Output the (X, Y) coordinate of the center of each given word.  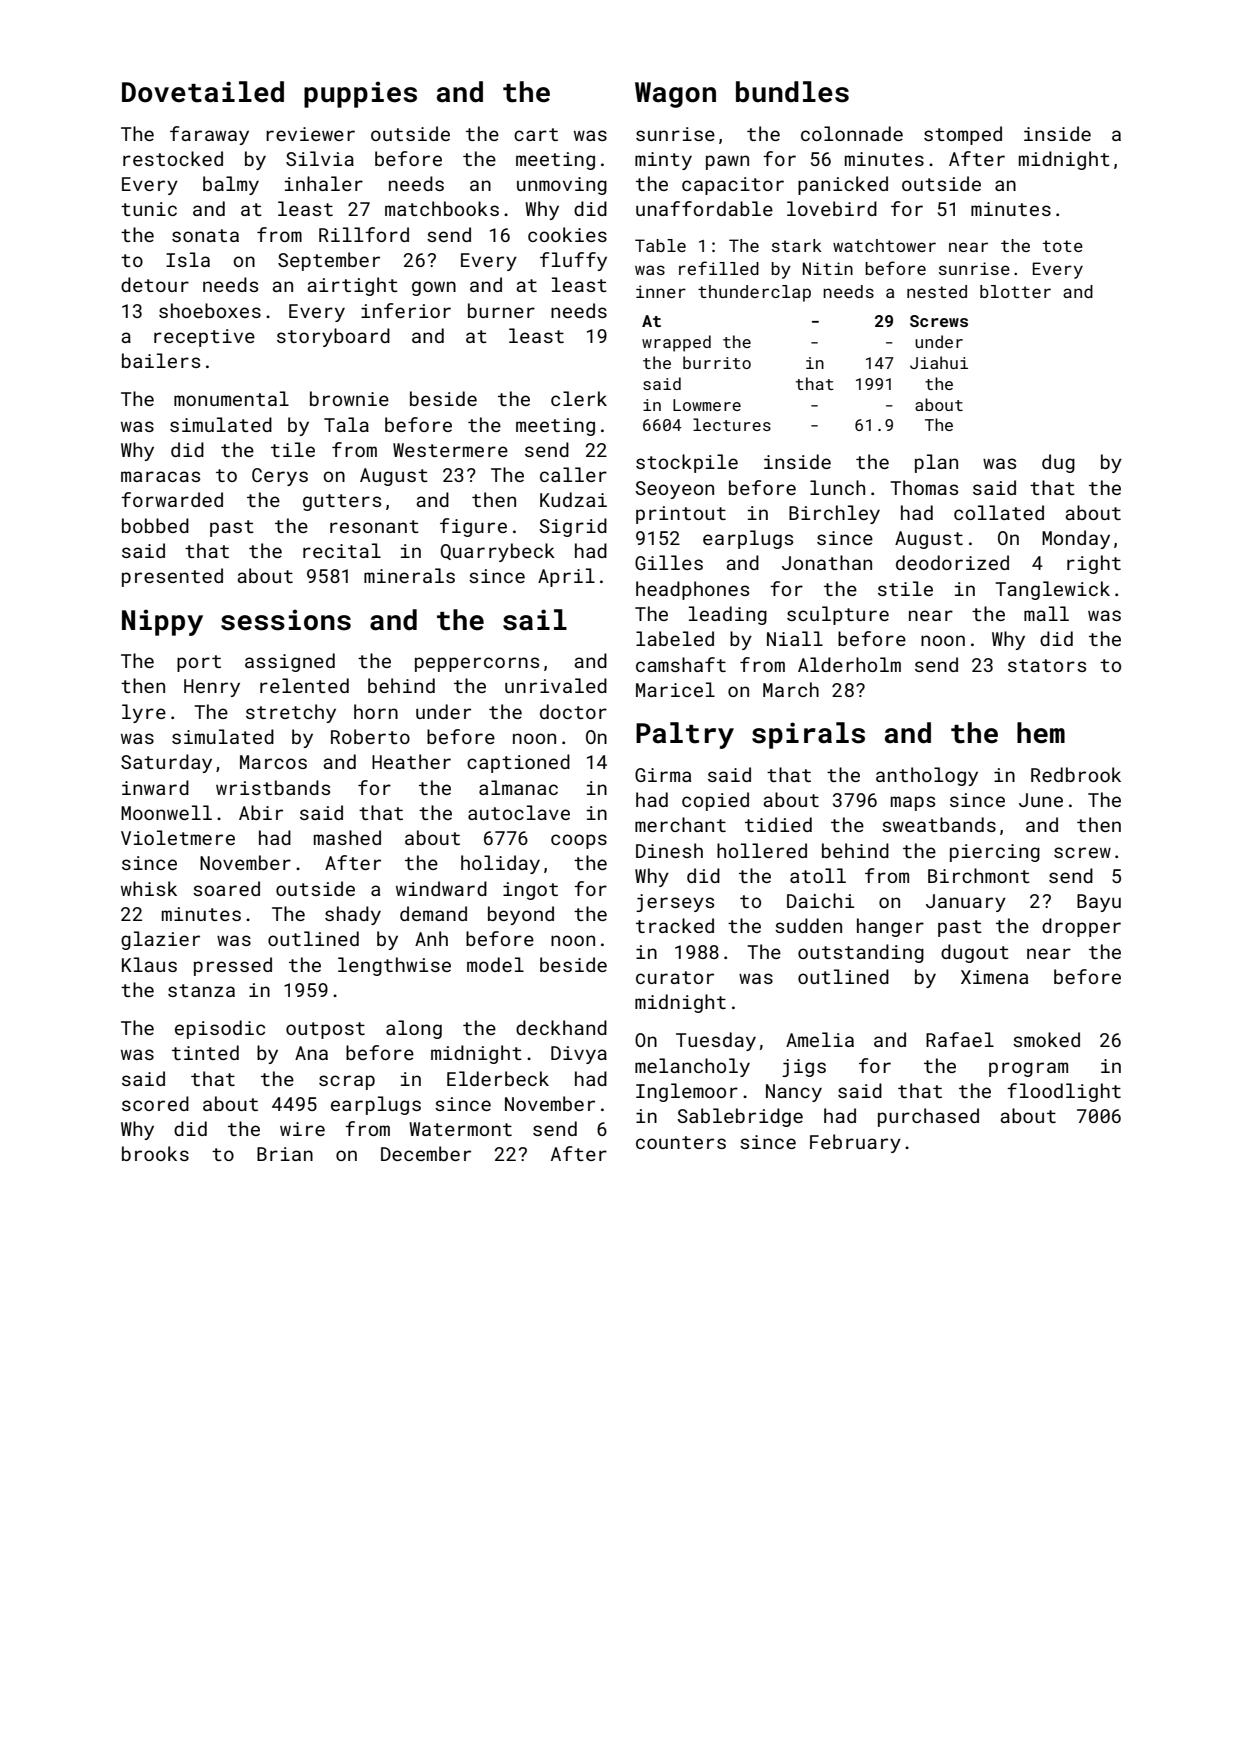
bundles (792, 92)
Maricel (675, 689)
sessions (286, 620)
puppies (360, 94)
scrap (347, 1082)
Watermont (460, 1129)
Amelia (820, 1039)
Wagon (675, 95)
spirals (808, 735)
